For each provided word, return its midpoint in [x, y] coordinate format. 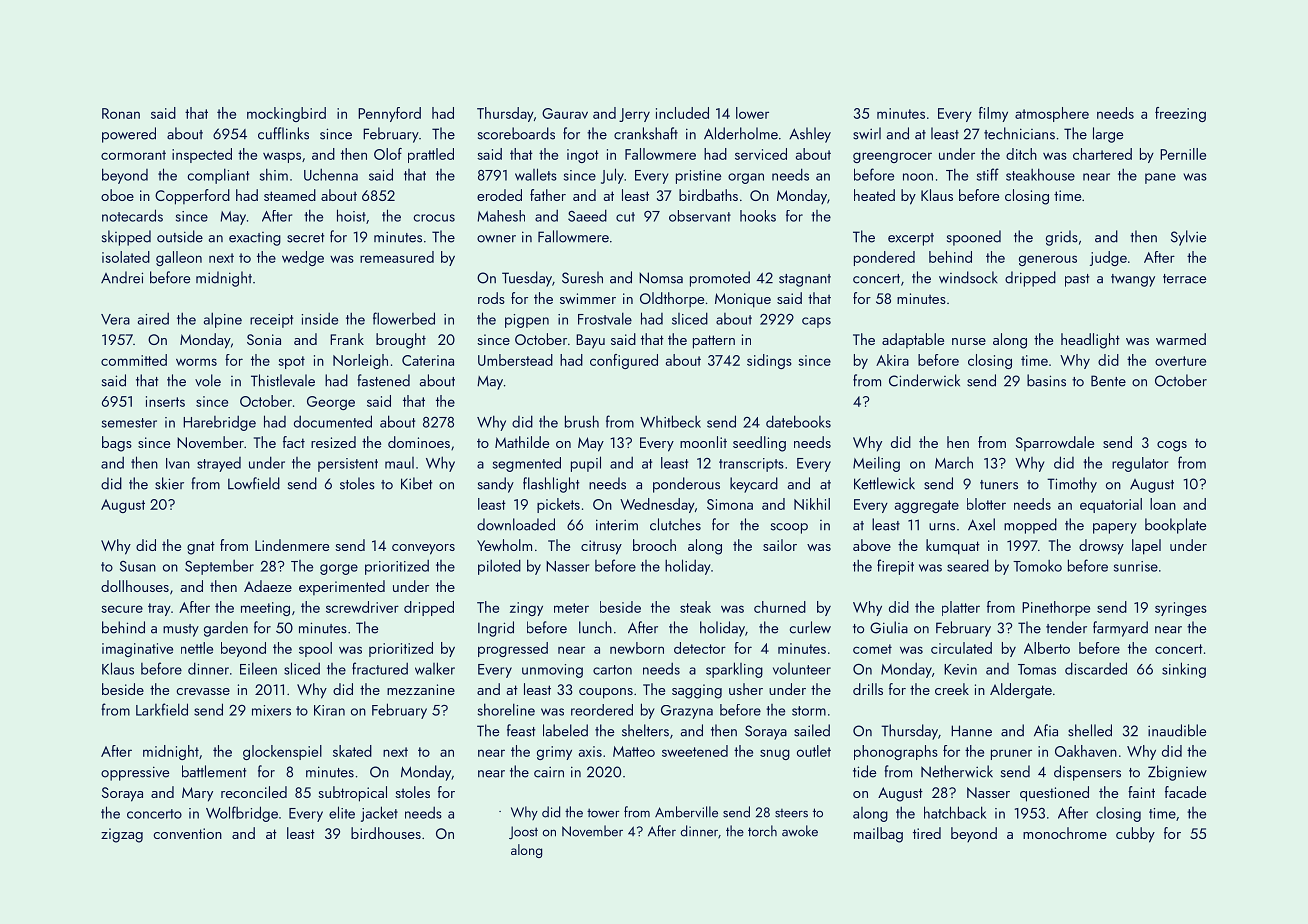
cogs [1172, 446]
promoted [720, 279]
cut [625, 217]
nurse [969, 341]
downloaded [516, 524]
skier [169, 483]
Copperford [192, 197]
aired [153, 318]
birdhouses [386, 833]
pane [1160, 178]
